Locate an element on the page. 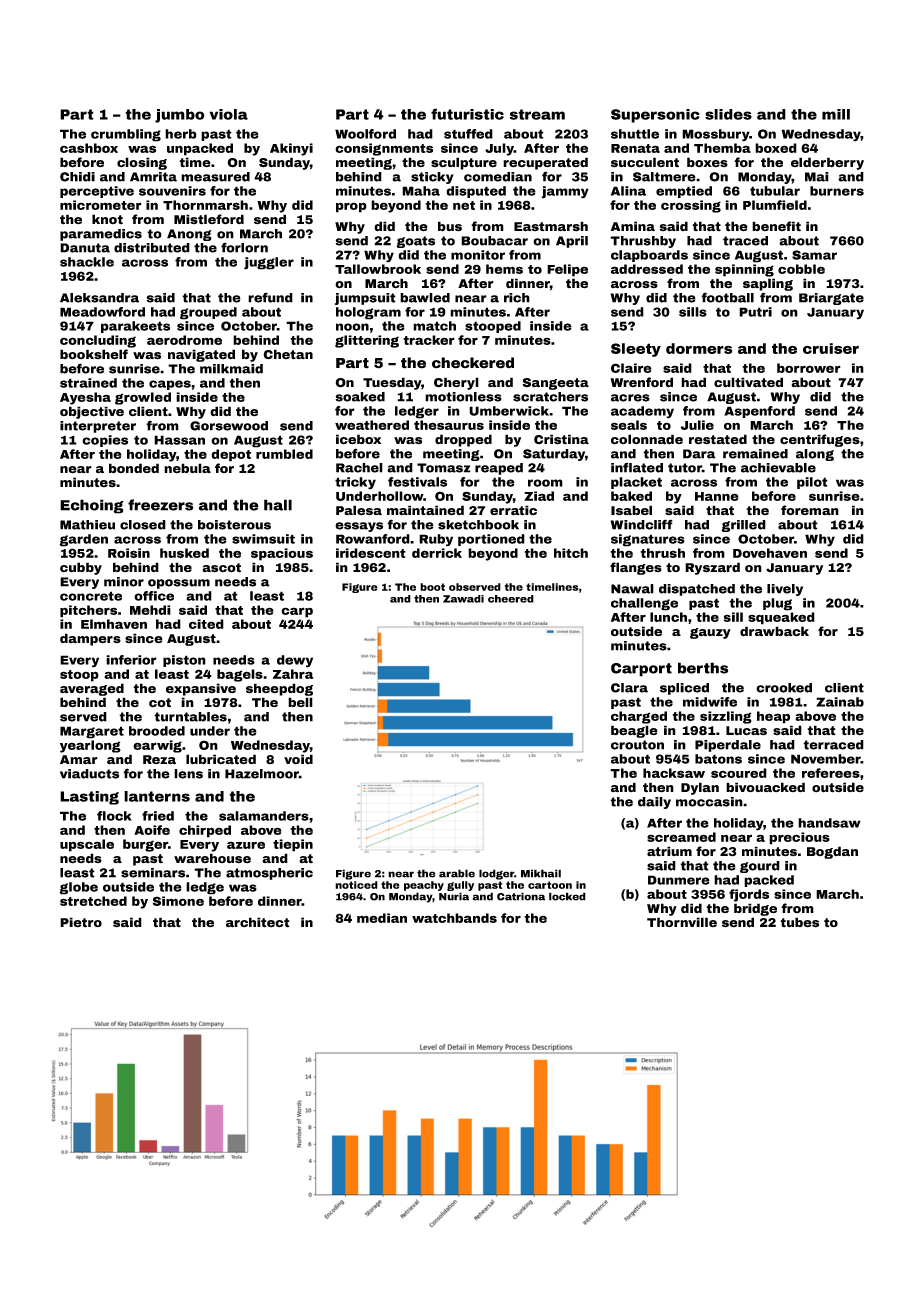 This image has width=924, height=1308. borrower is located at coordinates (809, 368).
